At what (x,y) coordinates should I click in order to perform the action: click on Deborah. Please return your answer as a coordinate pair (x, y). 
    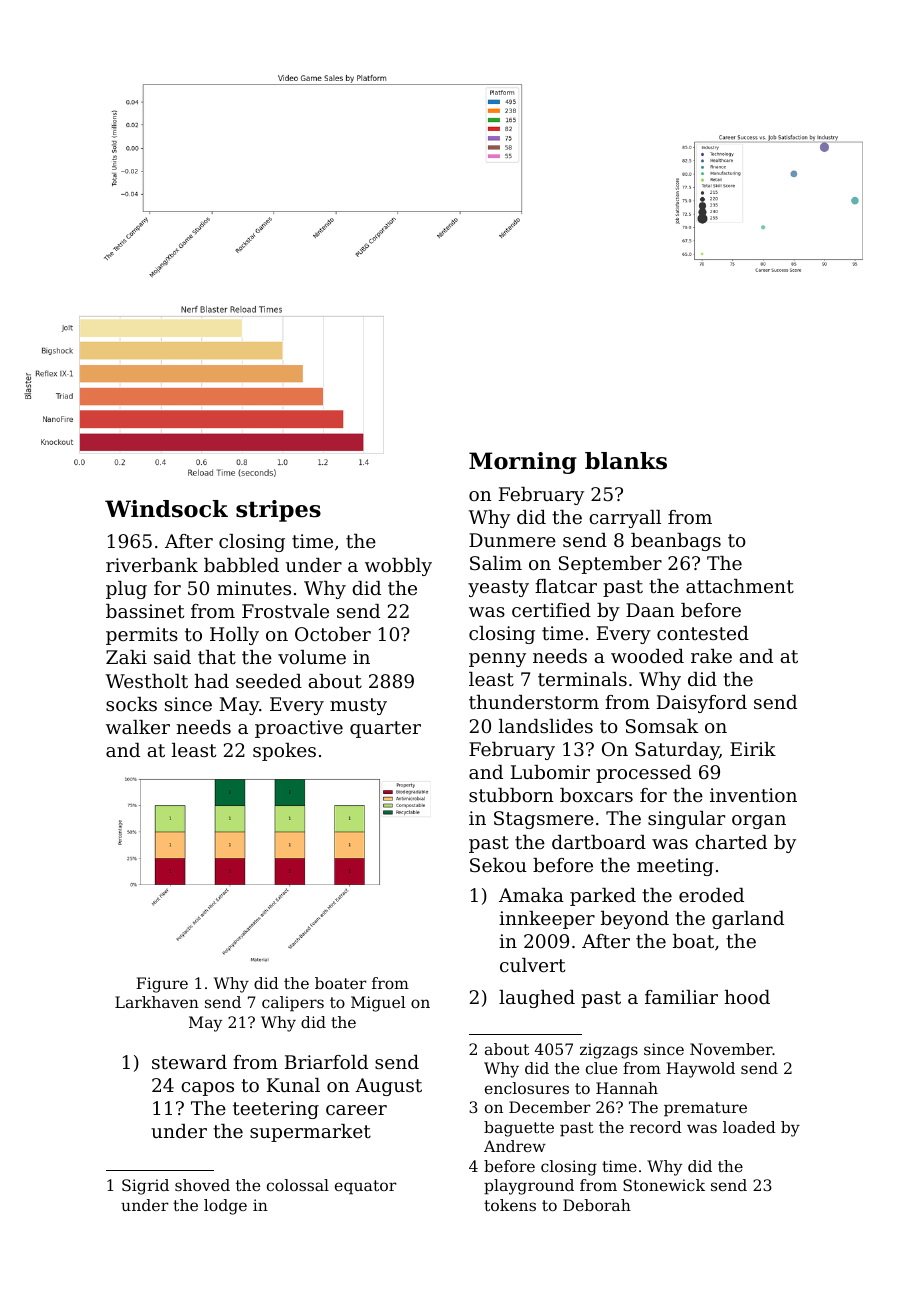
    Looking at the image, I should click on (597, 1205).
